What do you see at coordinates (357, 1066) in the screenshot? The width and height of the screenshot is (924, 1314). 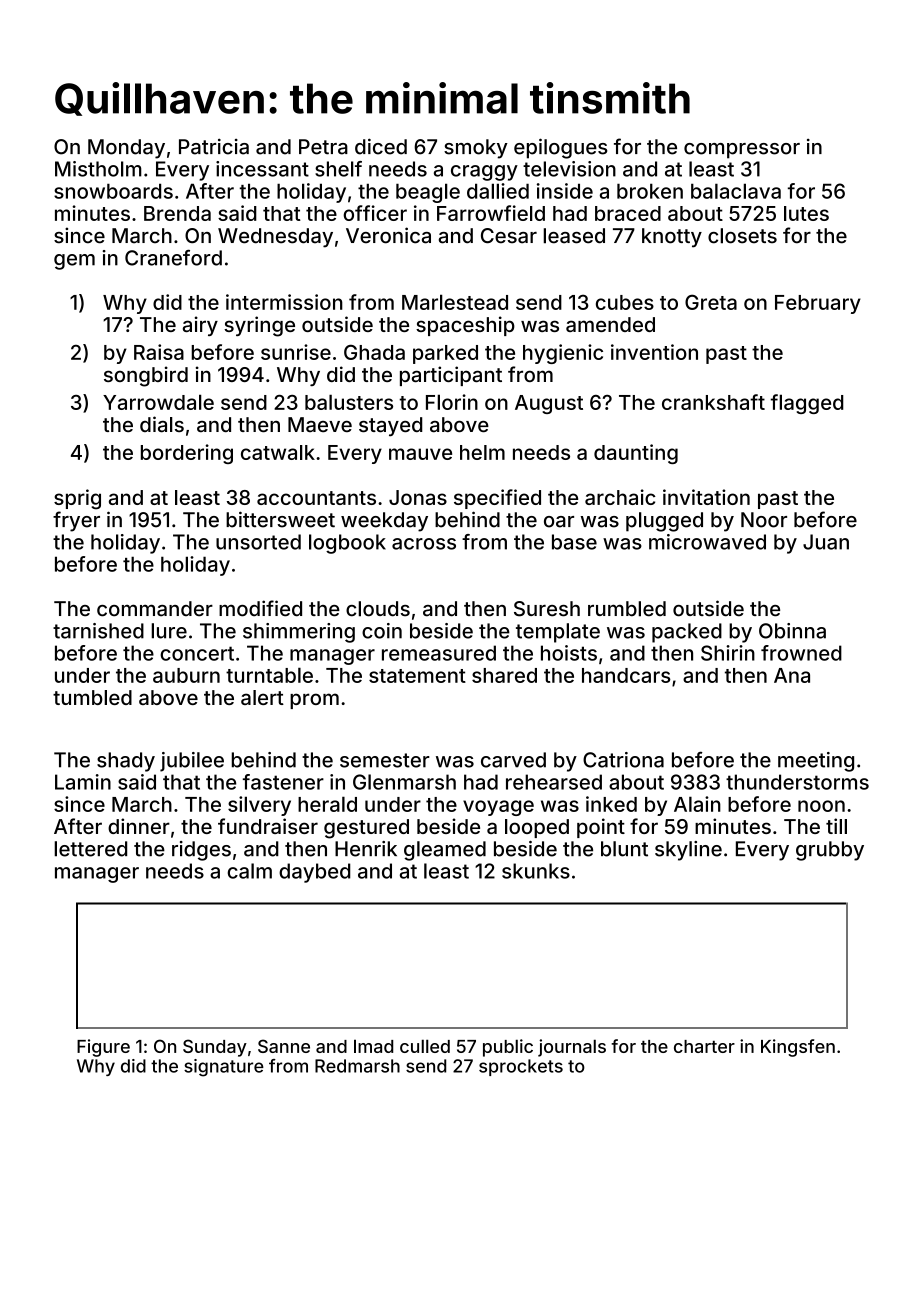 I see `Redmarsh` at bounding box center [357, 1066].
